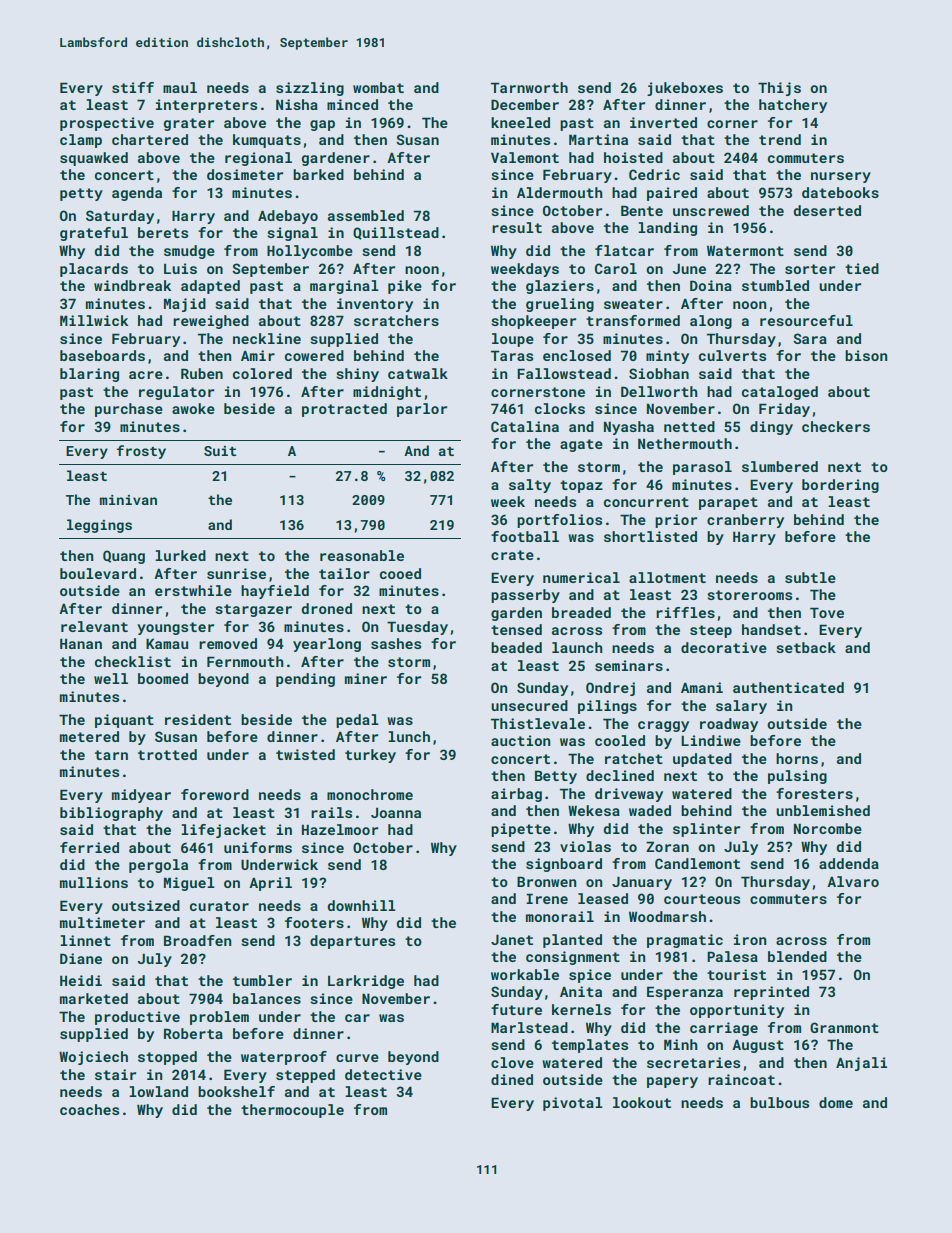 Image resolution: width=952 pixels, height=1233 pixels. I want to click on bordering, so click(840, 486).
